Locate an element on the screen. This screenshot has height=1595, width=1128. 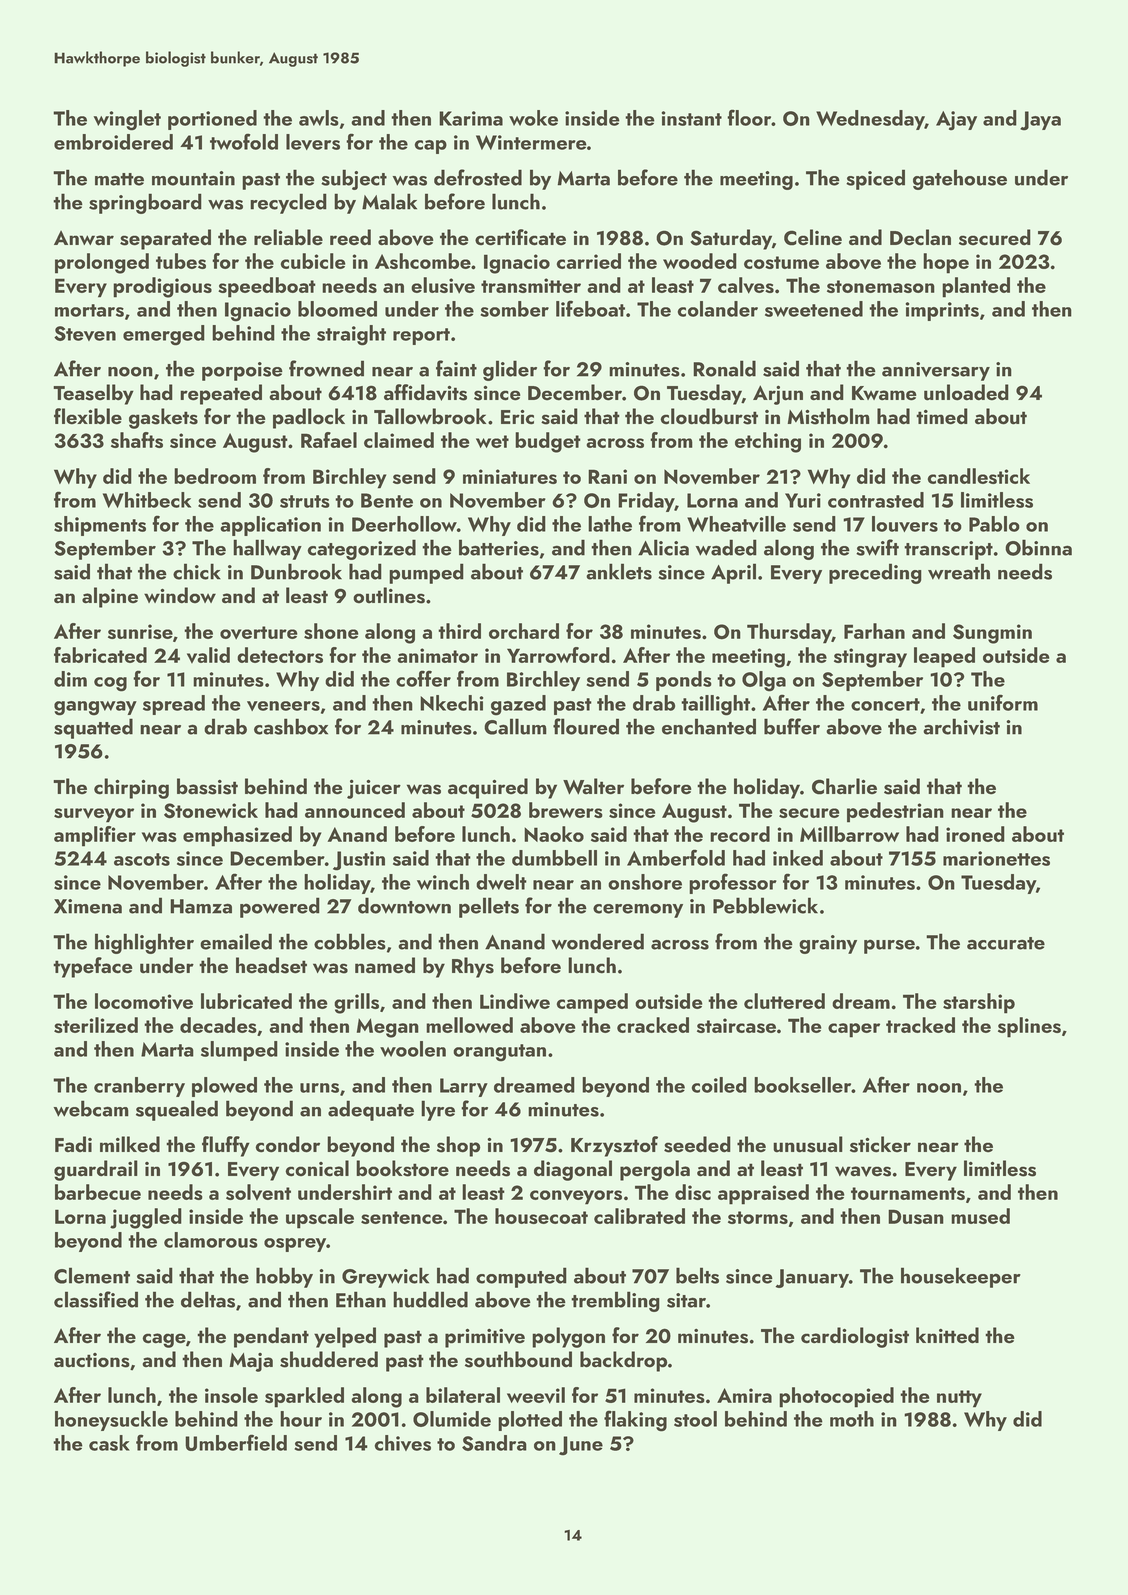
trembling is located at coordinates (615, 1301).
